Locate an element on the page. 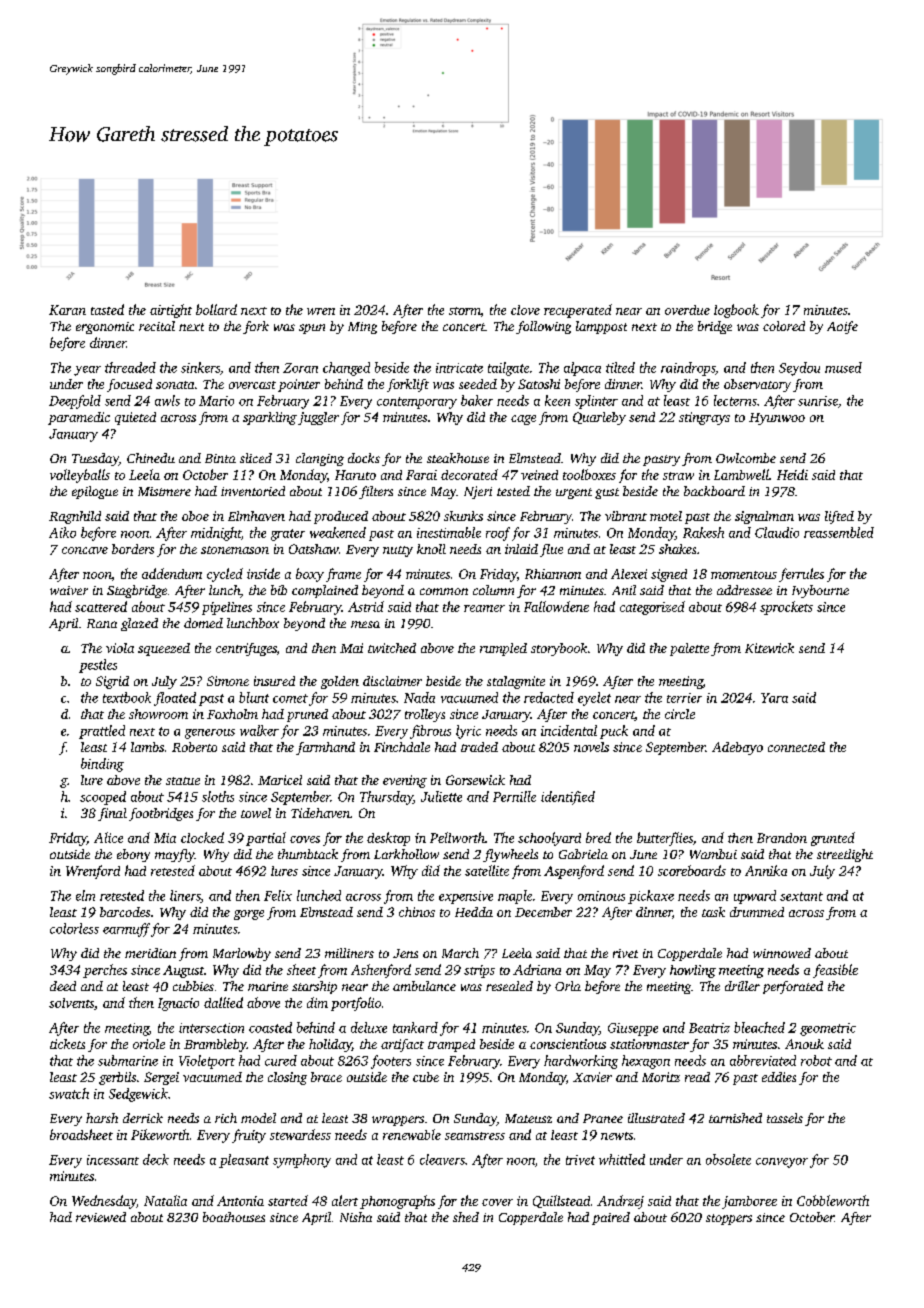  identified is located at coordinates (568, 798).
